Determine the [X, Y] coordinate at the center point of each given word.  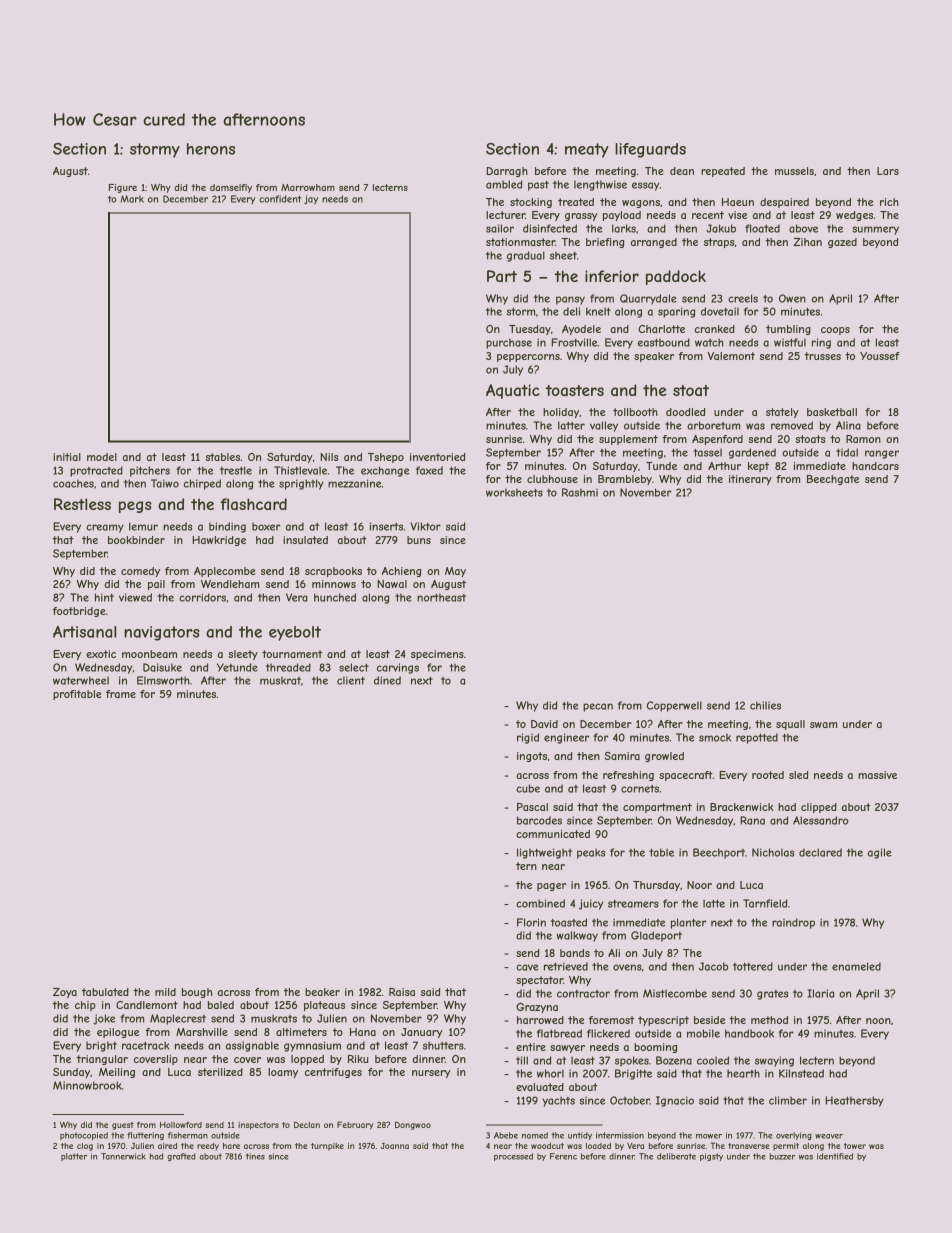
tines [255, 1156]
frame [121, 694]
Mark [132, 199]
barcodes [539, 820]
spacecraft [686, 776]
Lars [888, 171]
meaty [587, 150]
